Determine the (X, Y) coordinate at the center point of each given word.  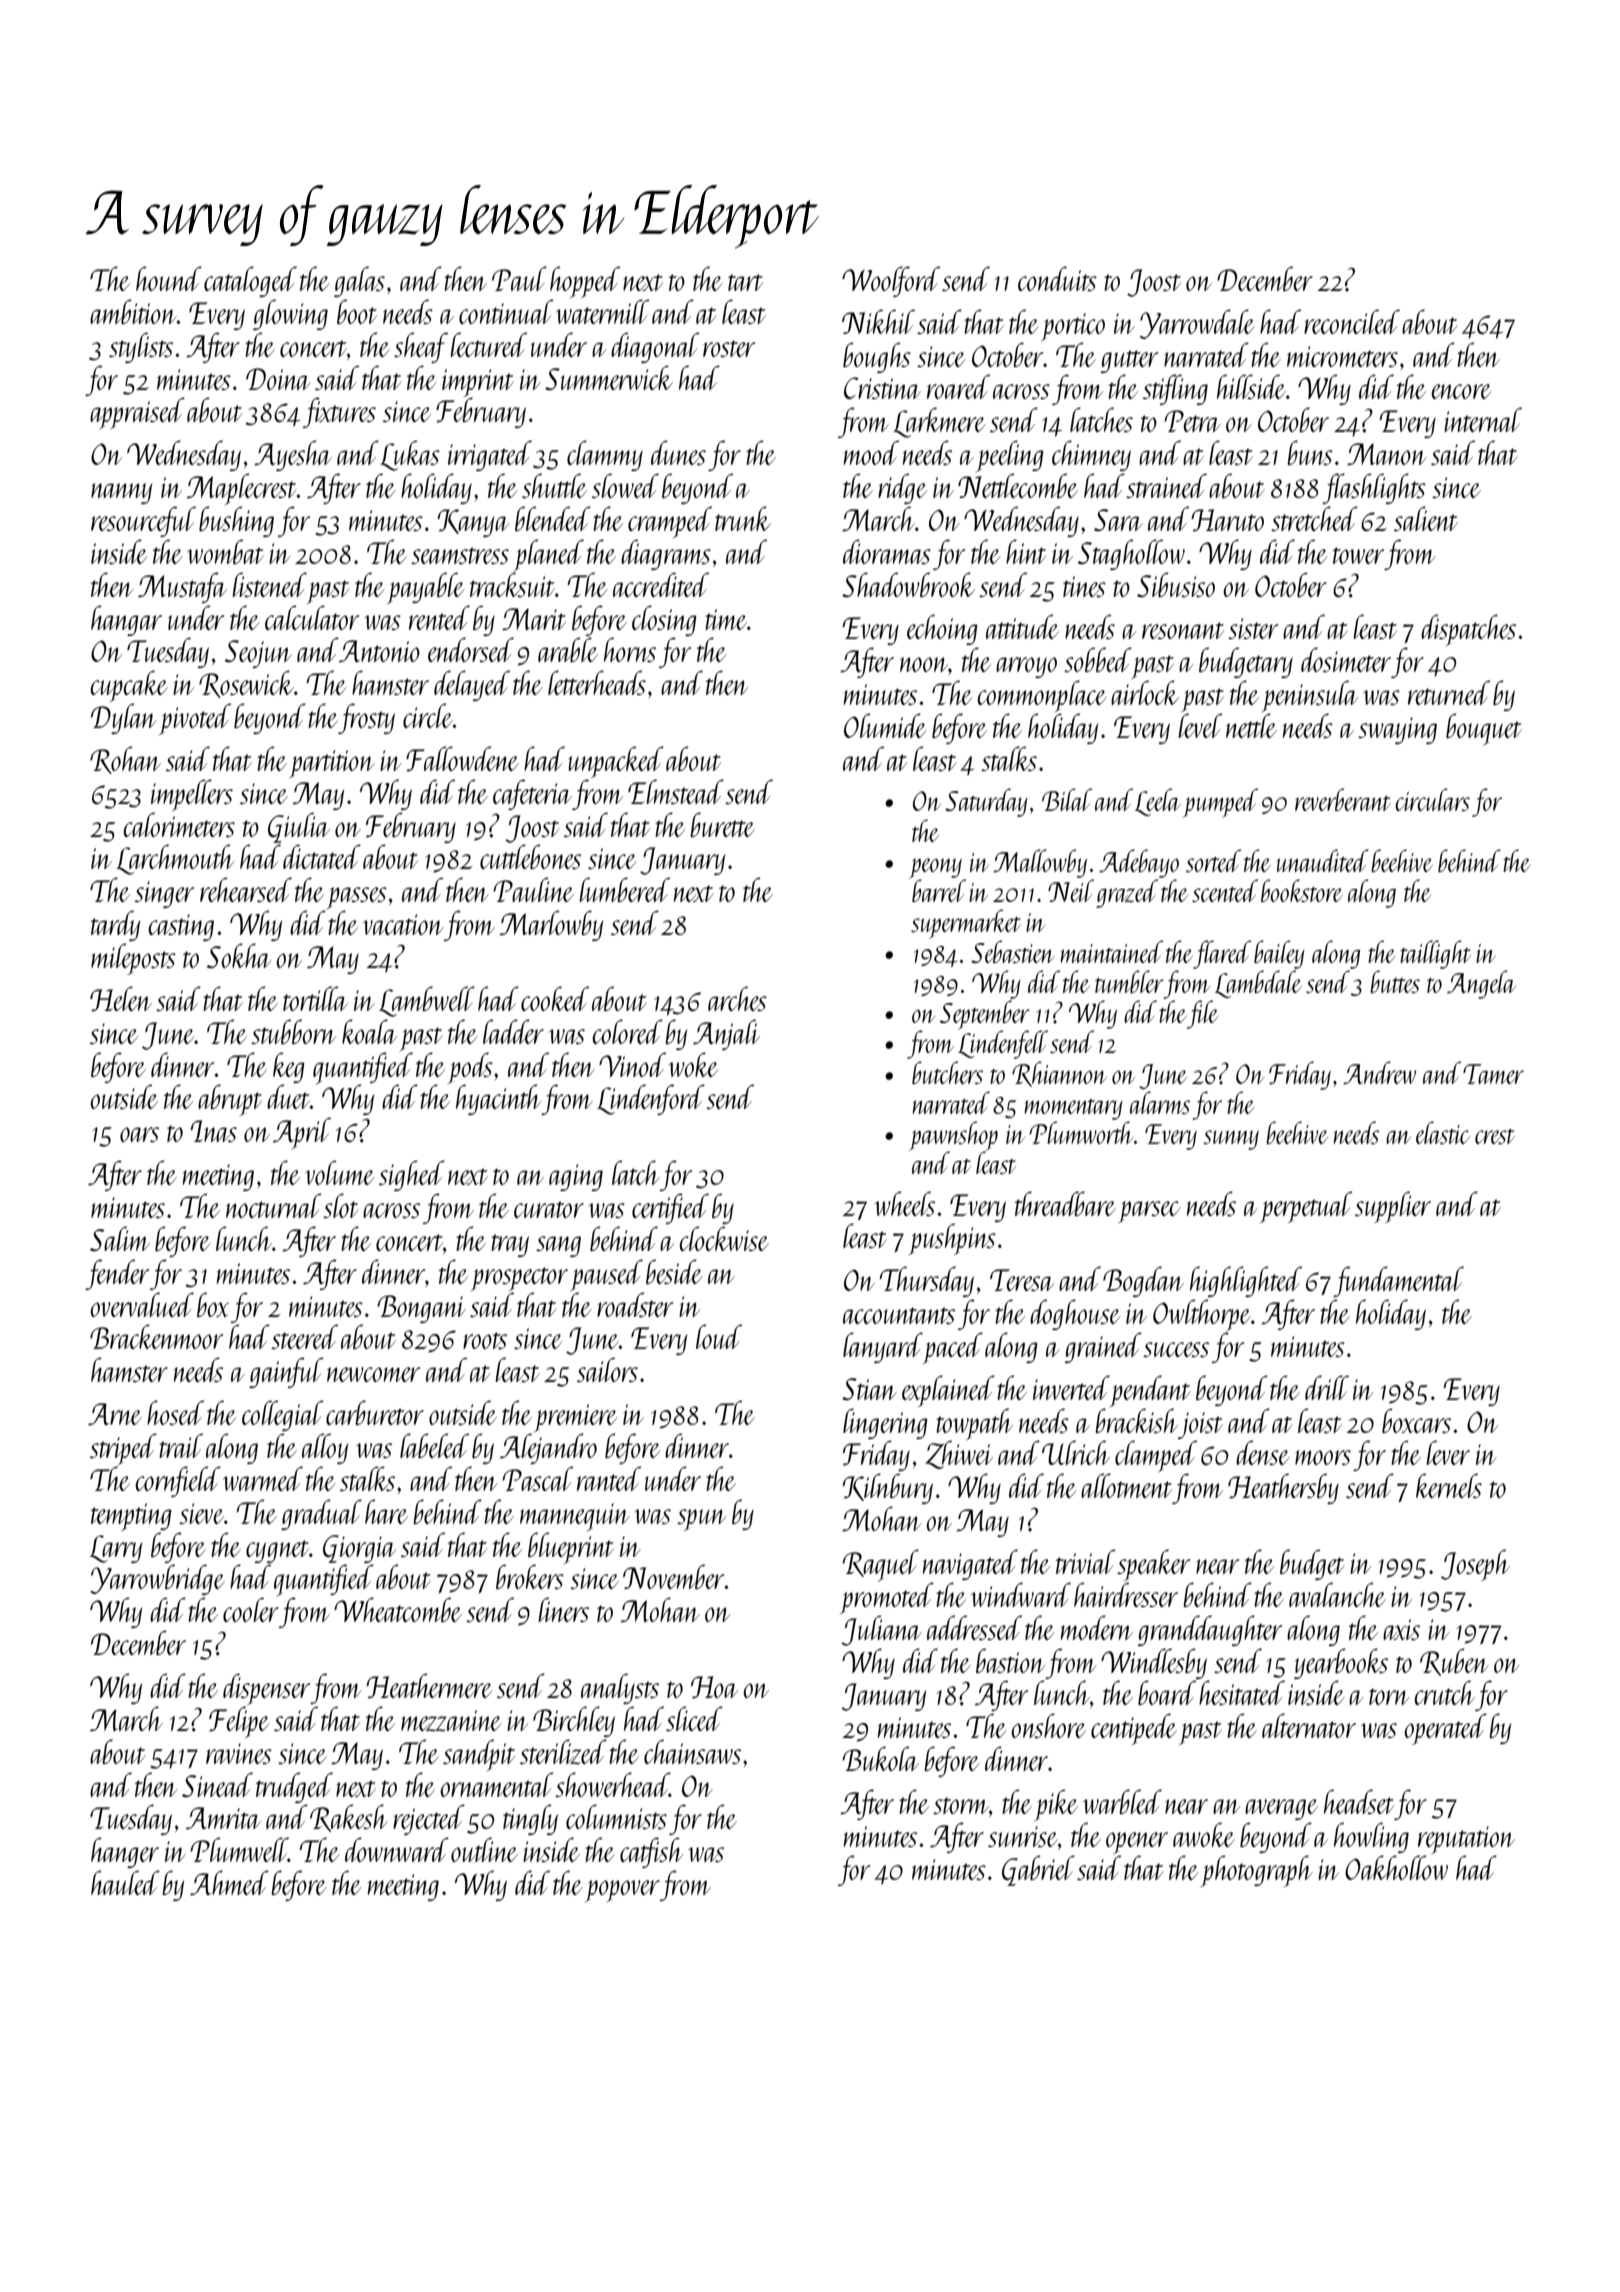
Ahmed (229, 1883)
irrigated (490, 455)
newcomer (373, 1374)
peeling (1010, 456)
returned (1449, 692)
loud (719, 1336)
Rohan (125, 760)
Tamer (1493, 1074)
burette (722, 824)
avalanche (1337, 1594)
